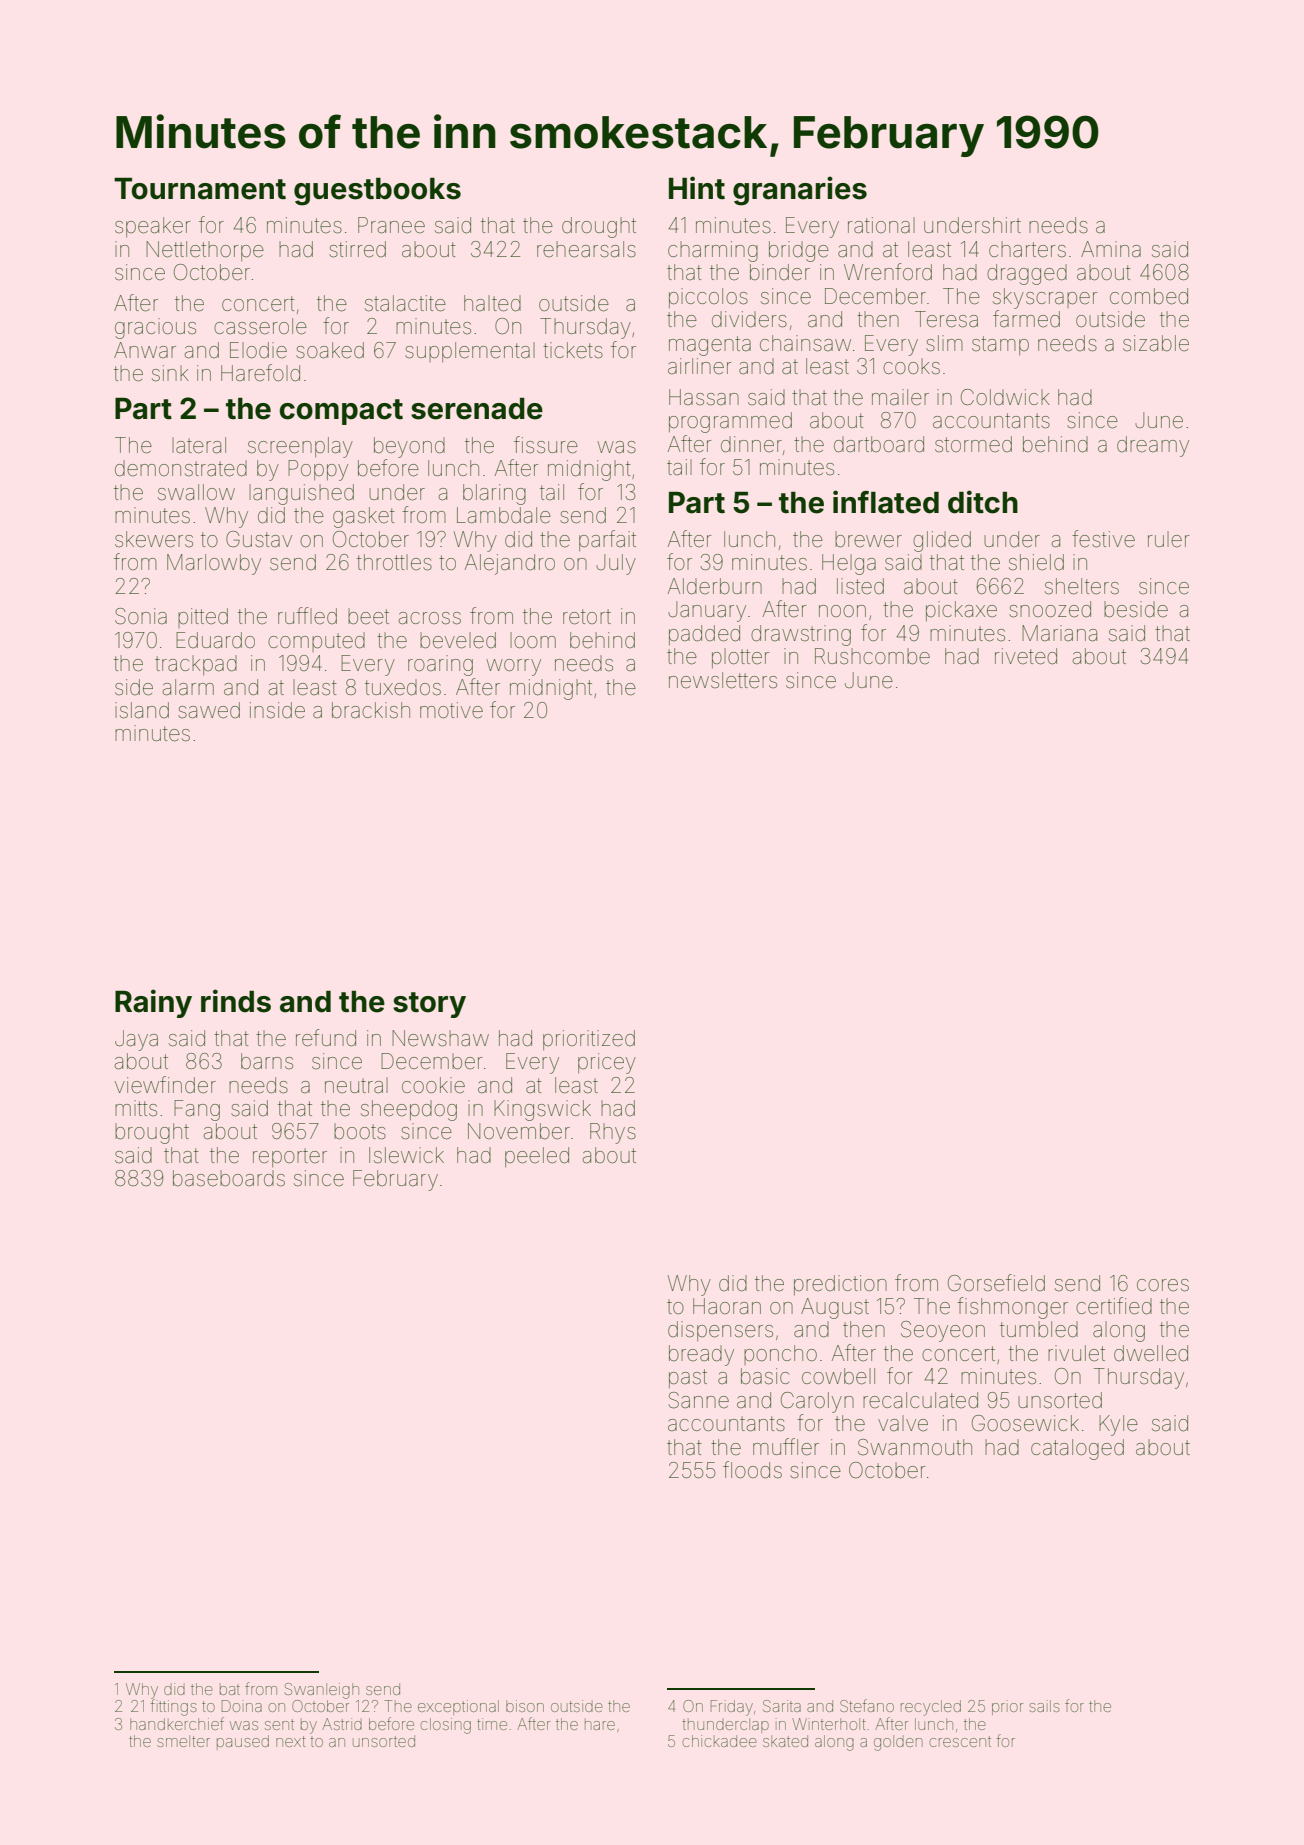  I want to click on charters, so click(1027, 249).
